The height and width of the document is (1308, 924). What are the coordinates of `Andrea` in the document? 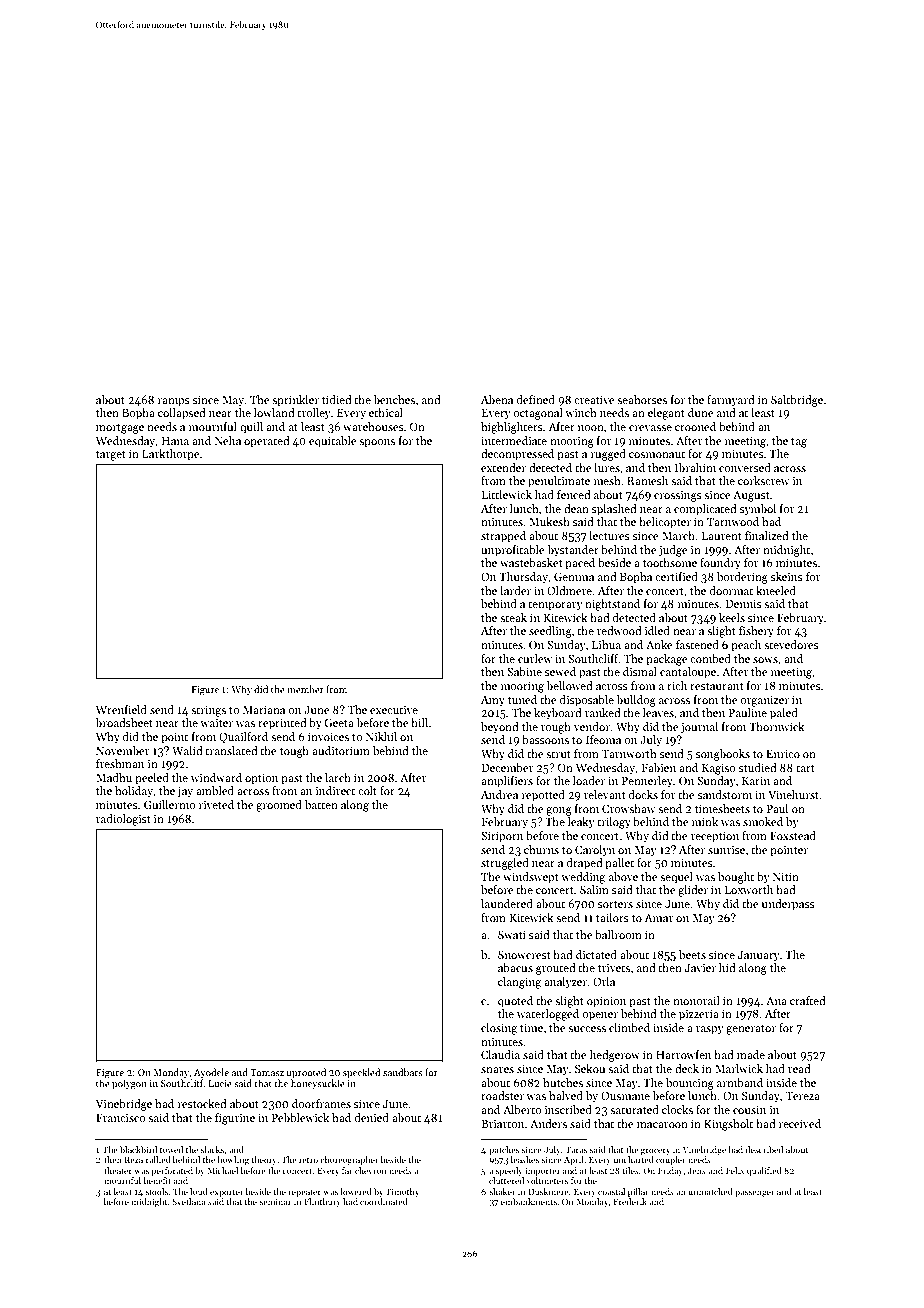 It's located at (499, 794).
